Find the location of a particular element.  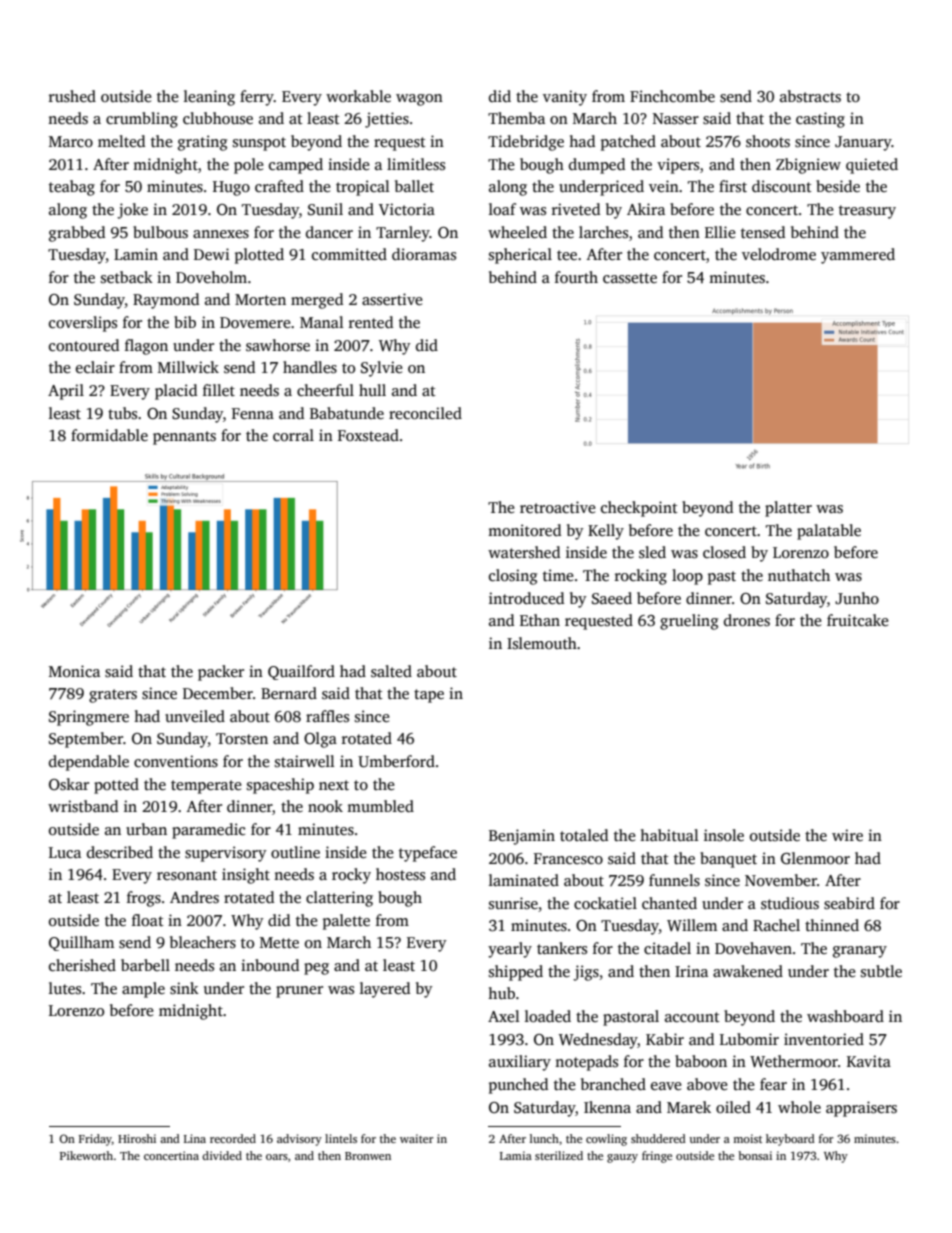

fruitcake is located at coordinates (858, 620).
